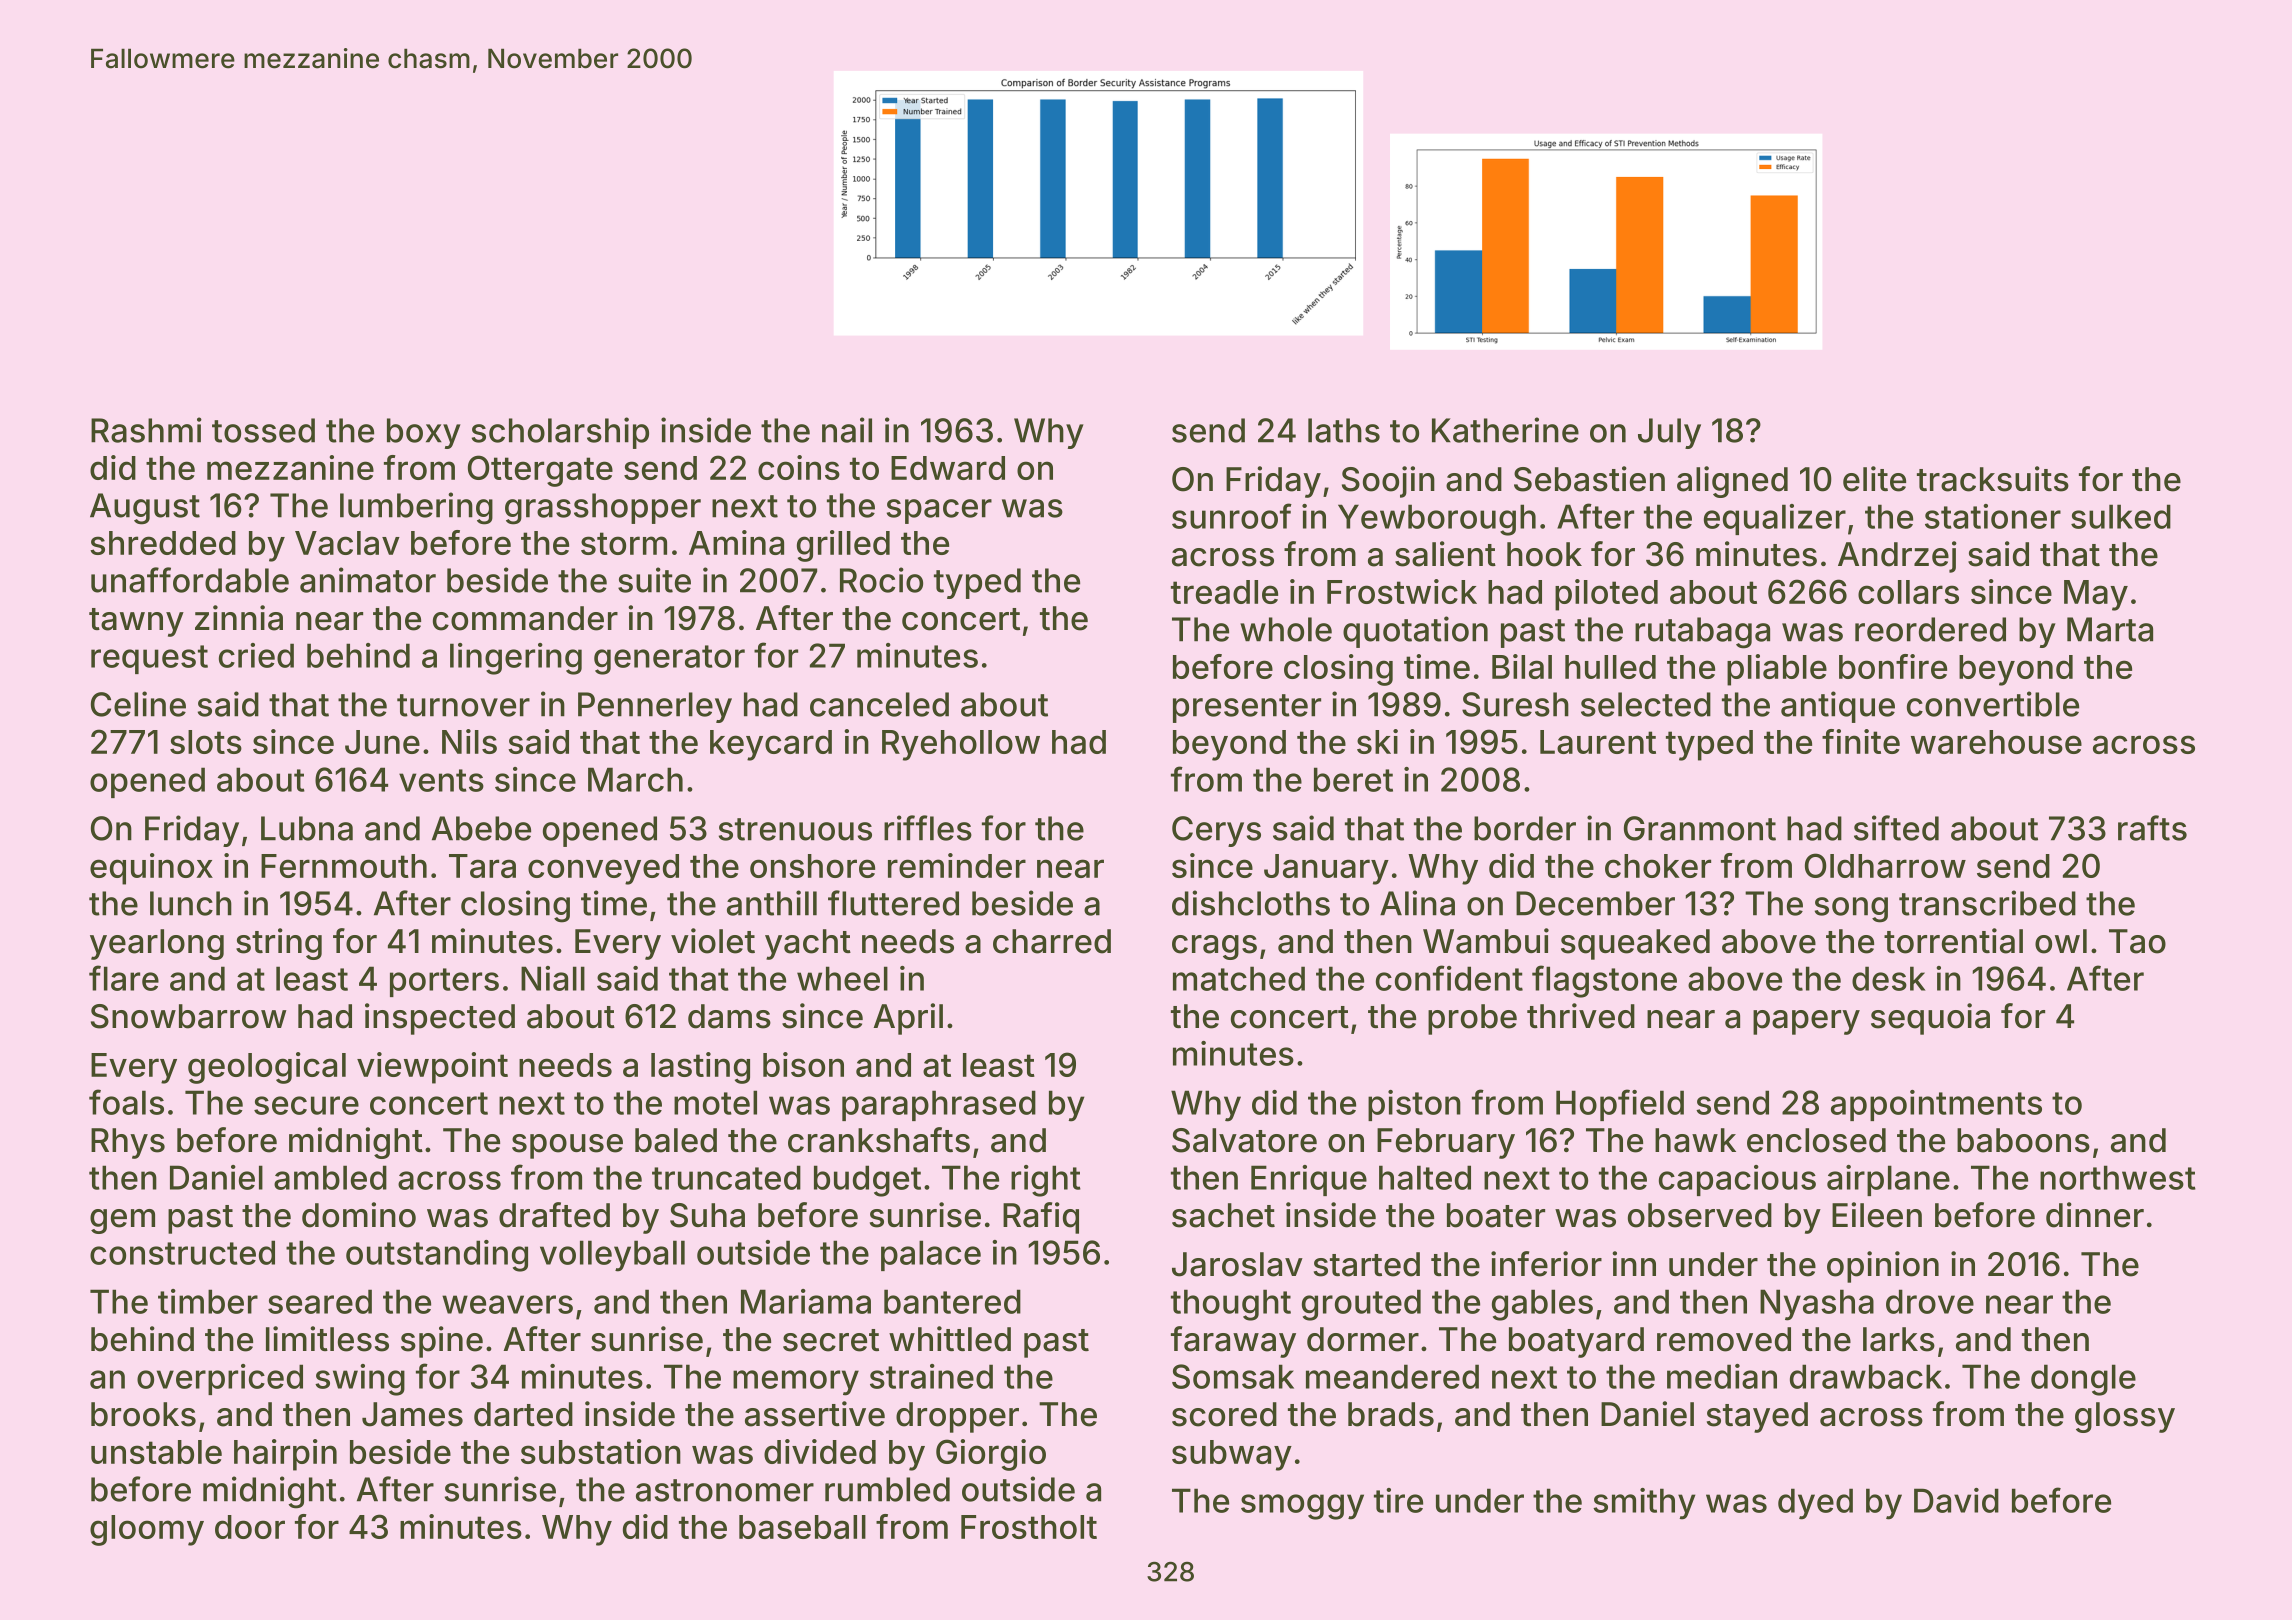 The height and width of the image is (1620, 2292). What do you see at coordinates (1897, 557) in the image?
I see `Andrzej` at bounding box center [1897, 557].
